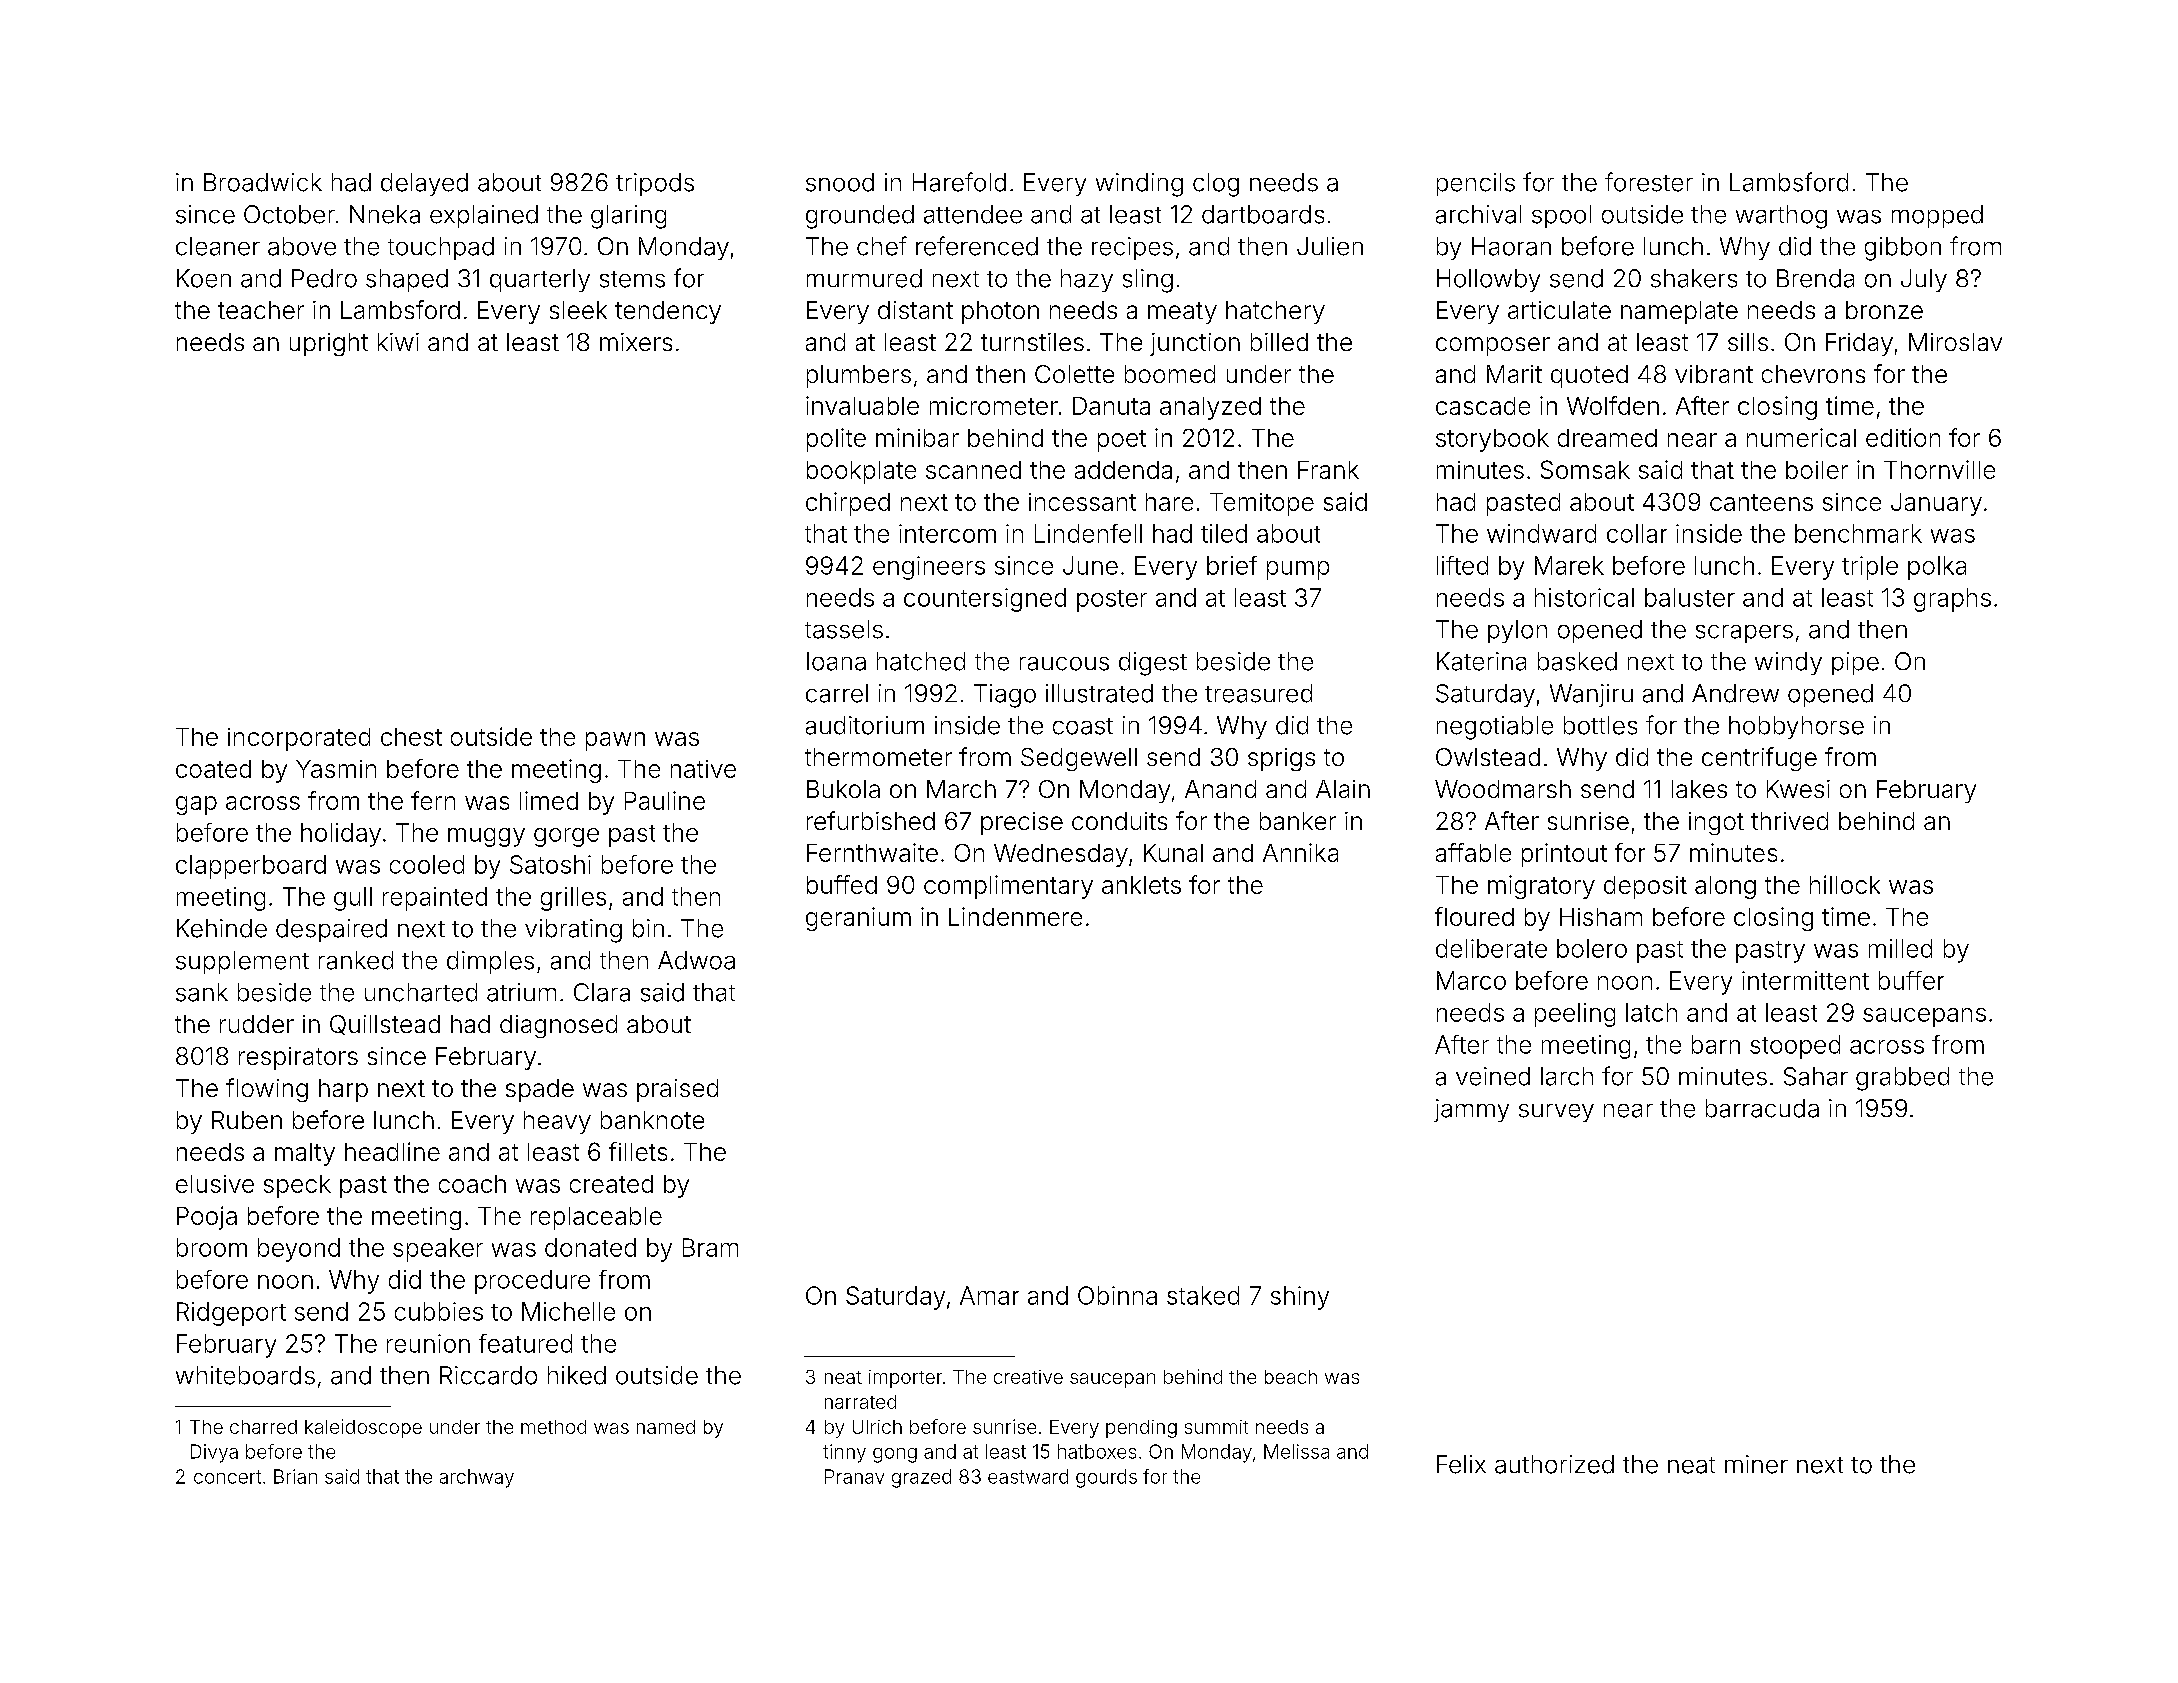 The height and width of the image is (1683, 2178). Describe the element at coordinates (1556, 1113) in the image. I see `survey` at that location.
